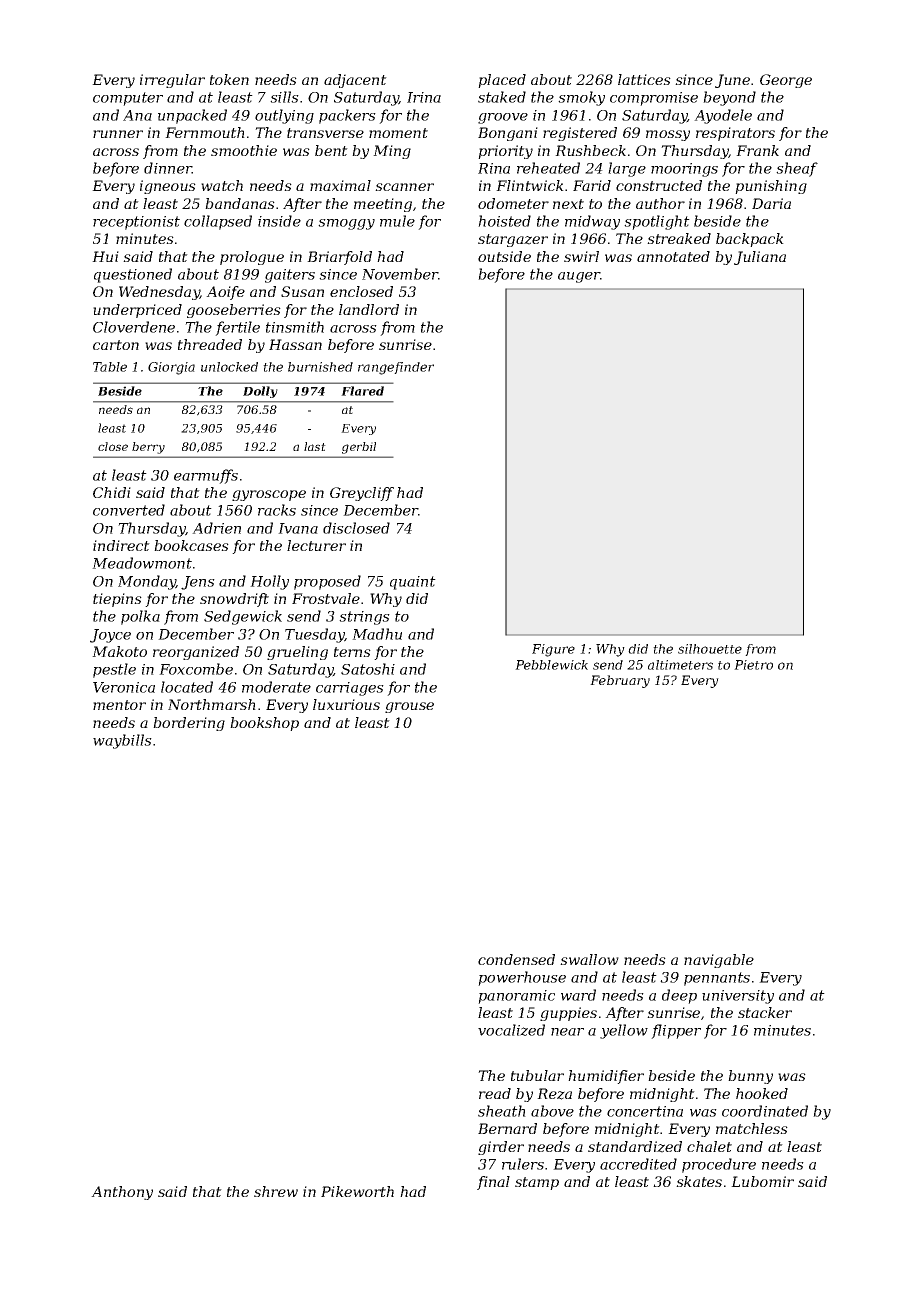 This screenshot has width=924, height=1314. I want to click on George, so click(786, 81).
